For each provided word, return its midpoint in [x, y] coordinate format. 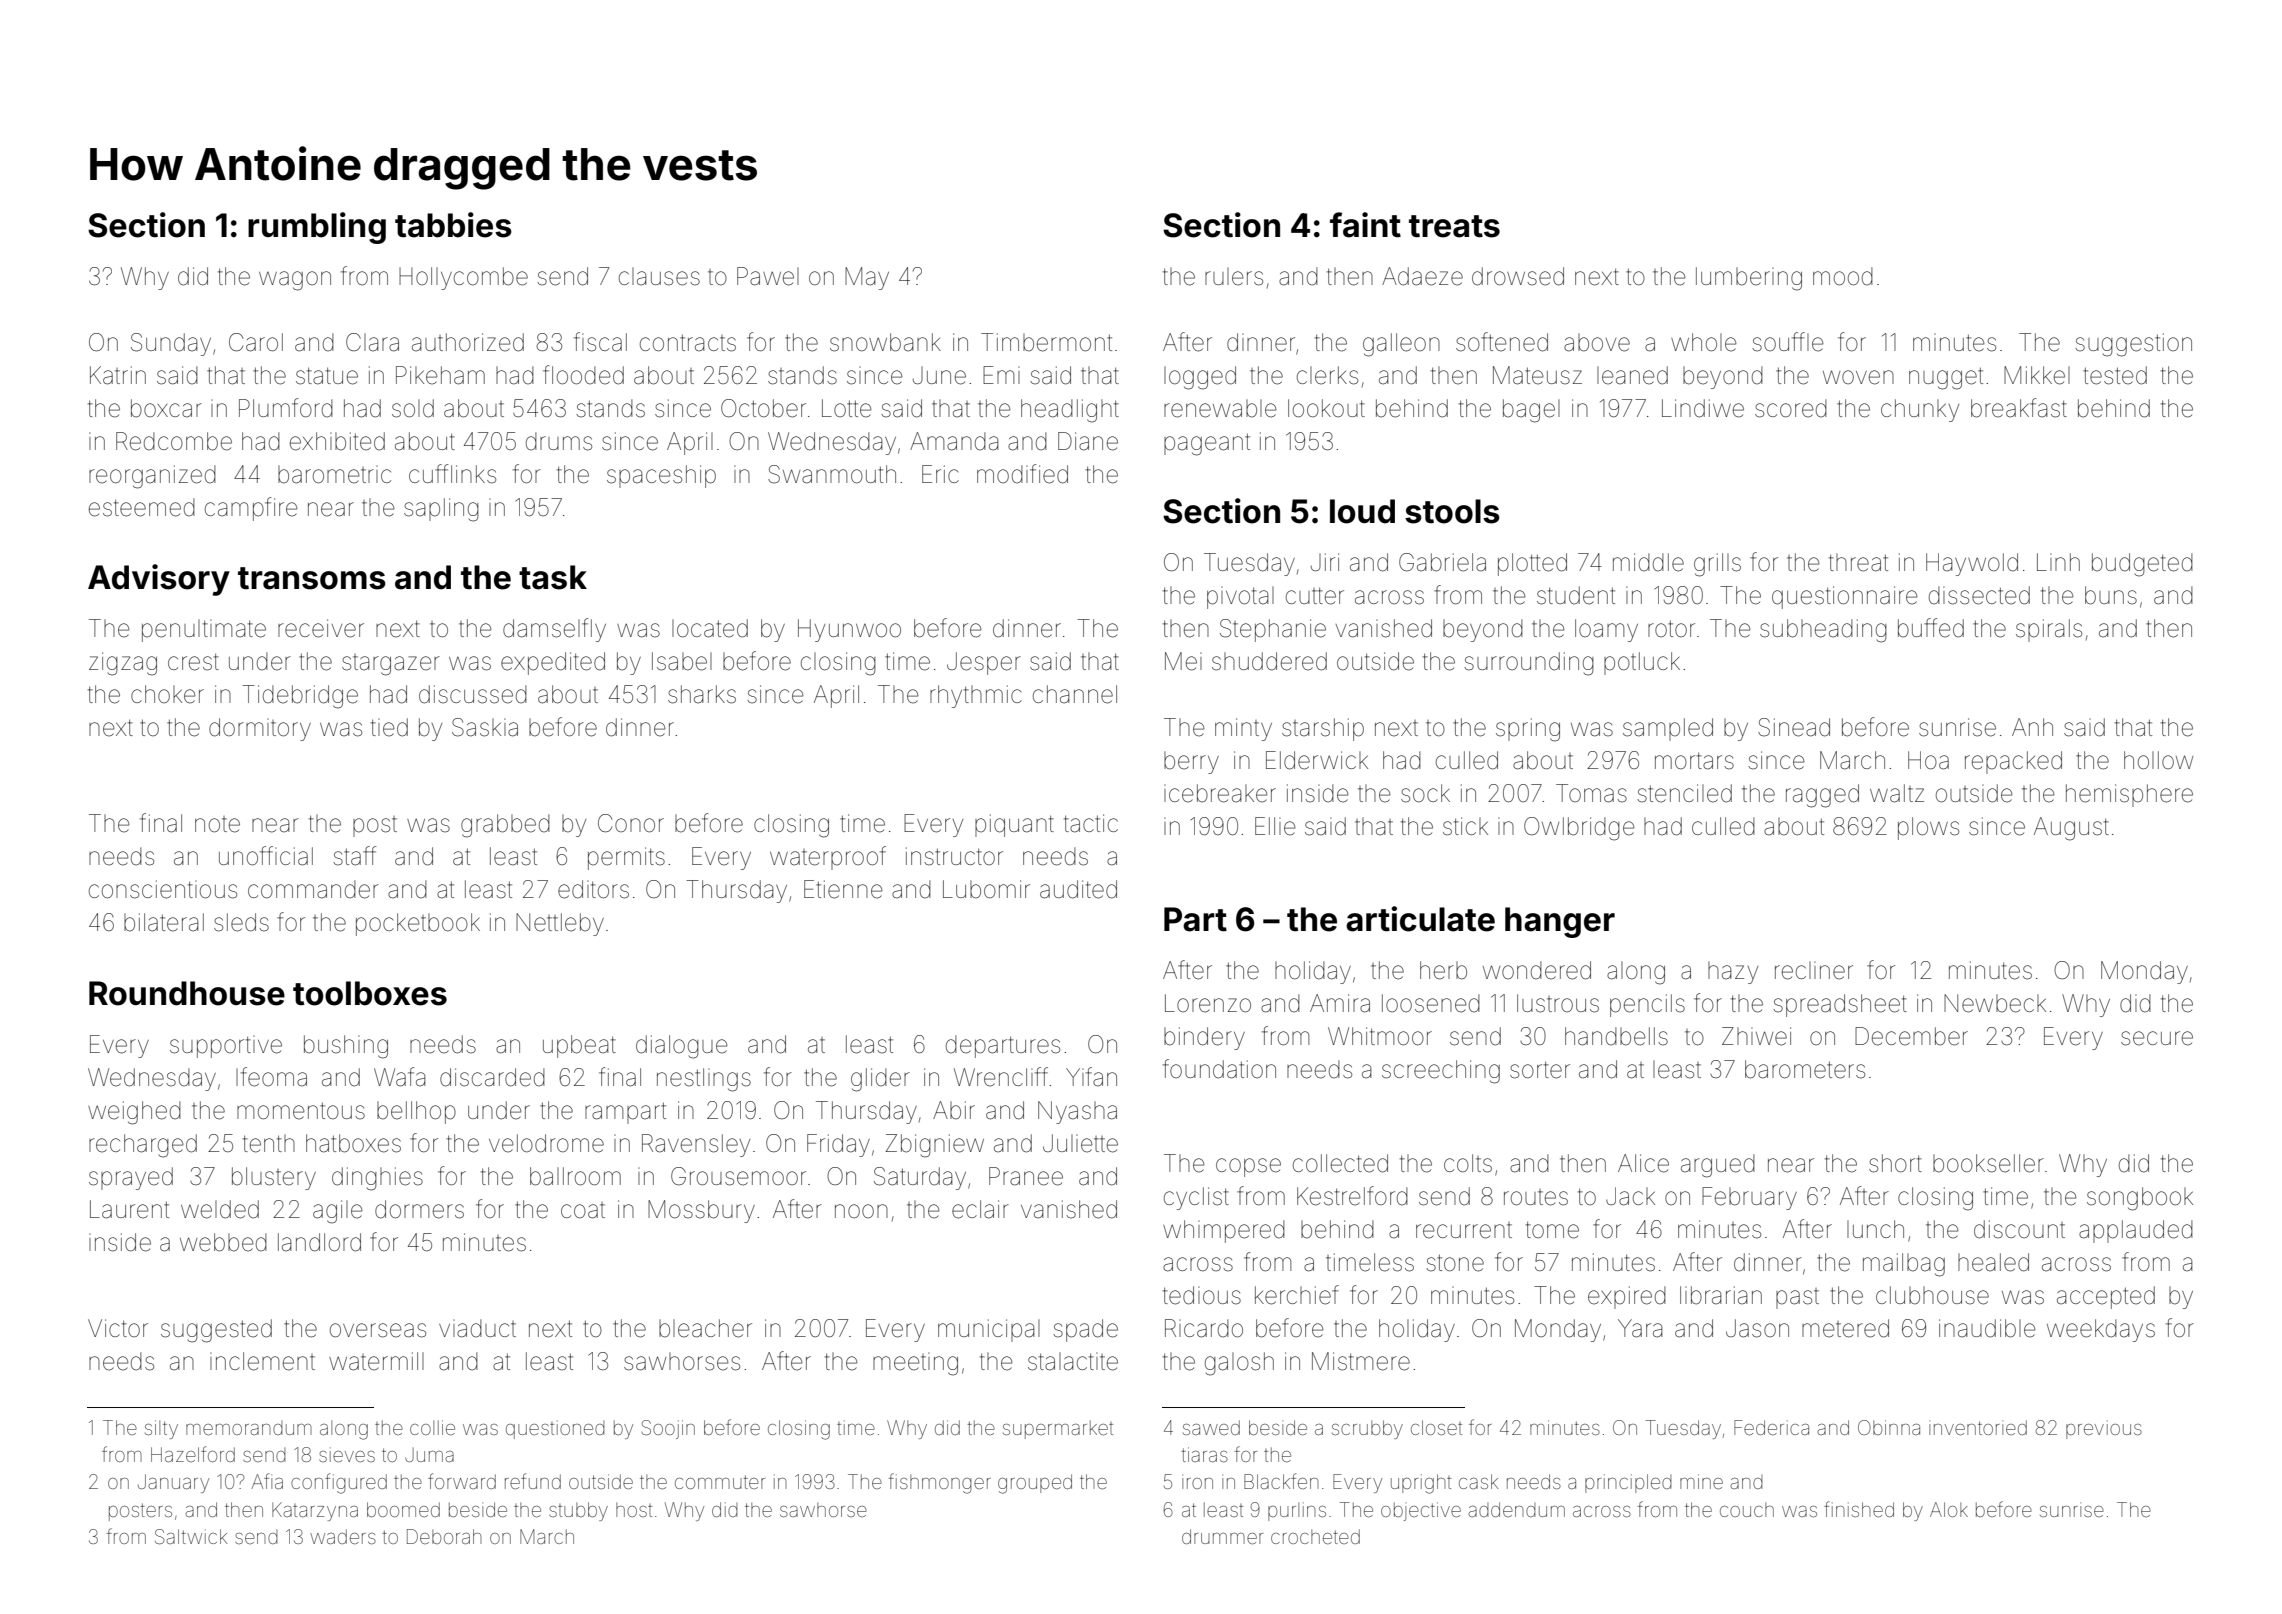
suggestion [2133, 345]
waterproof [828, 858]
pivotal [1240, 597]
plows [1928, 828]
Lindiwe [1703, 408]
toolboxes [370, 993]
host [634, 1509]
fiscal [600, 342]
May [867, 278]
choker [167, 694]
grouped [1035, 1484]
